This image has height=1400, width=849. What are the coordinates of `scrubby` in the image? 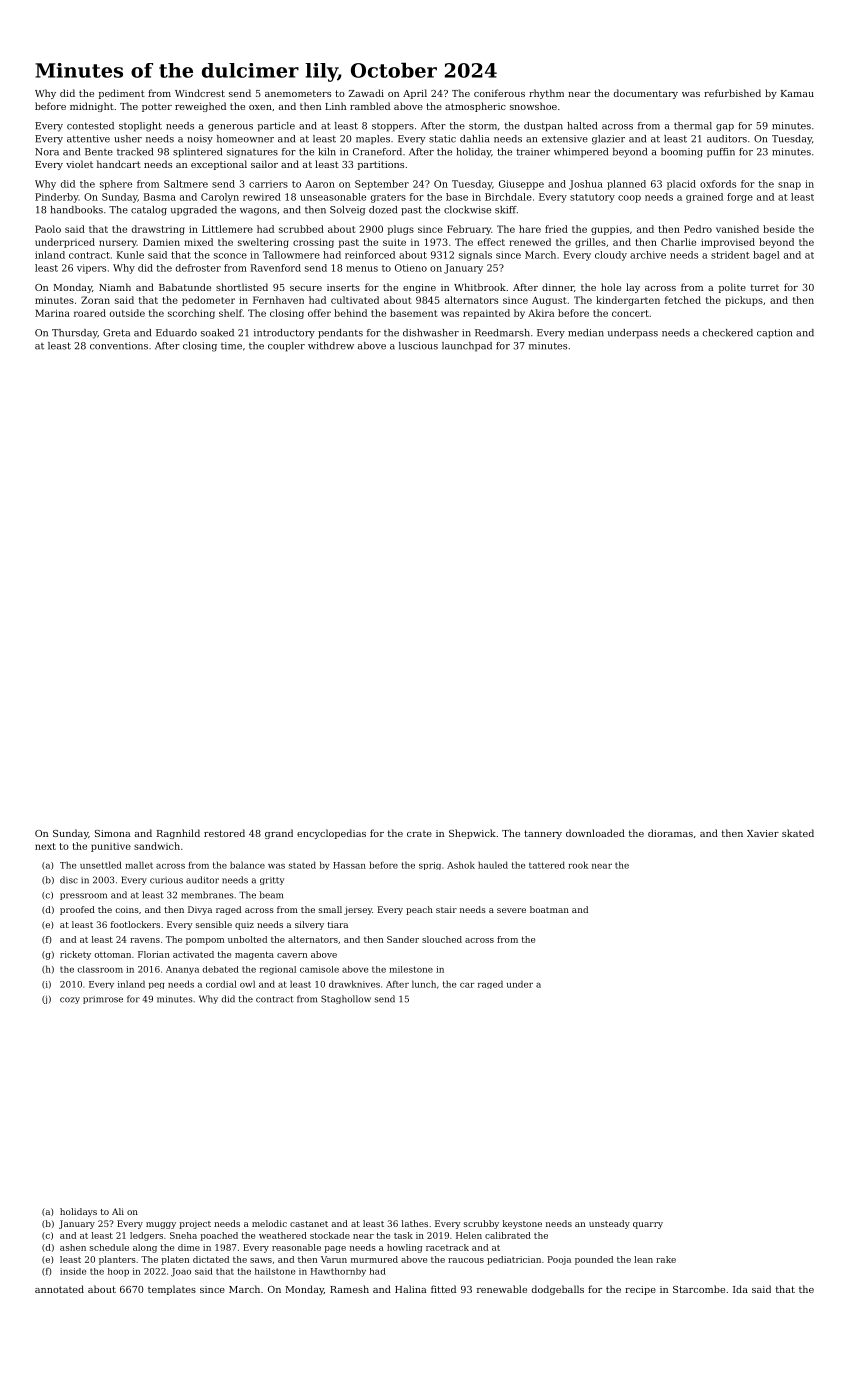 It's located at (481, 1224).
